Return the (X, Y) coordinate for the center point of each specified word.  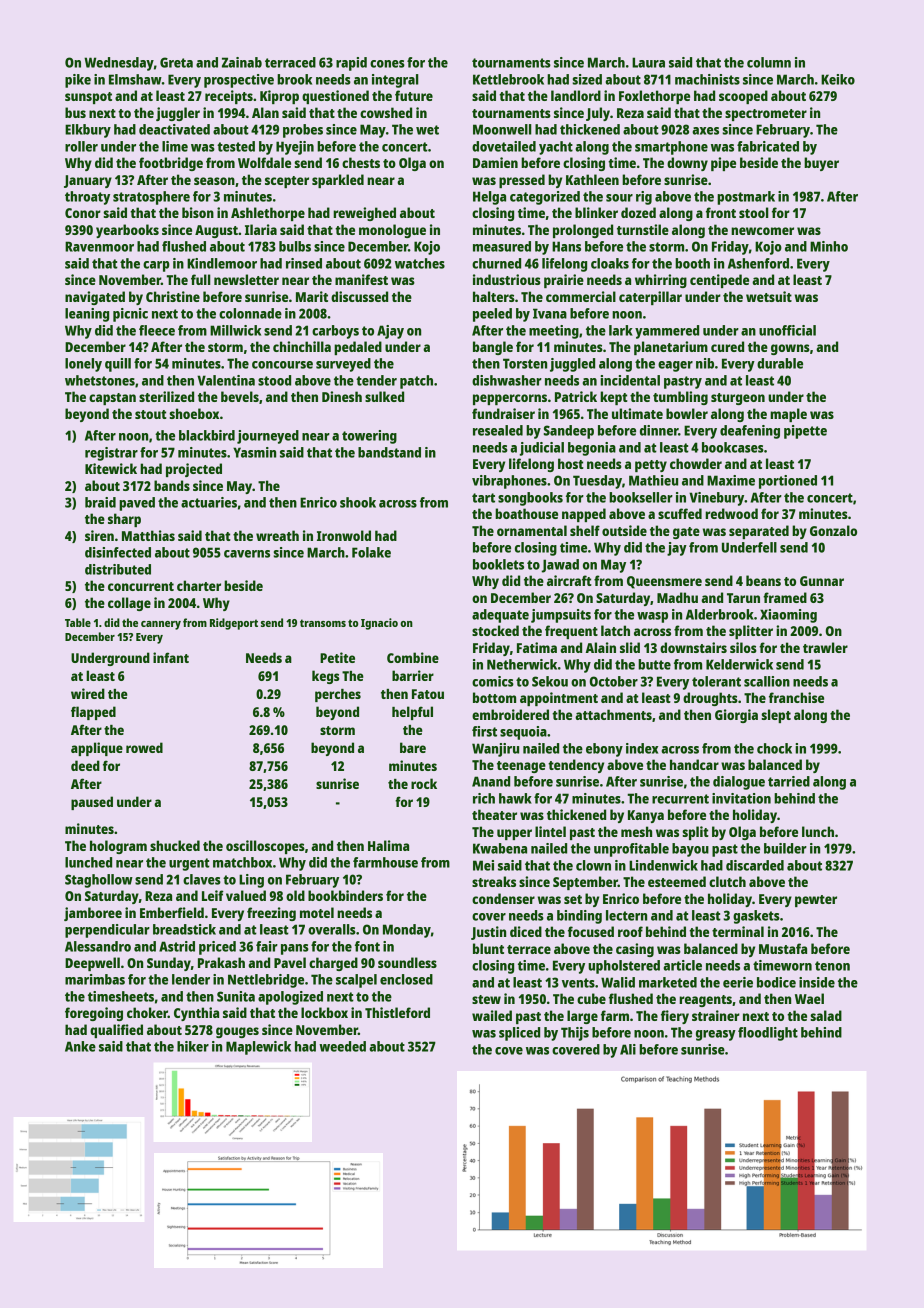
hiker (193, 1046)
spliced (519, 1034)
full (201, 279)
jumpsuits (561, 616)
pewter (816, 901)
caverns (247, 554)
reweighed (364, 214)
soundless (407, 962)
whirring (661, 281)
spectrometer (766, 115)
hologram (118, 847)
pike (78, 81)
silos (743, 647)
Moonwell (502, 129)
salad (826, 1015)
